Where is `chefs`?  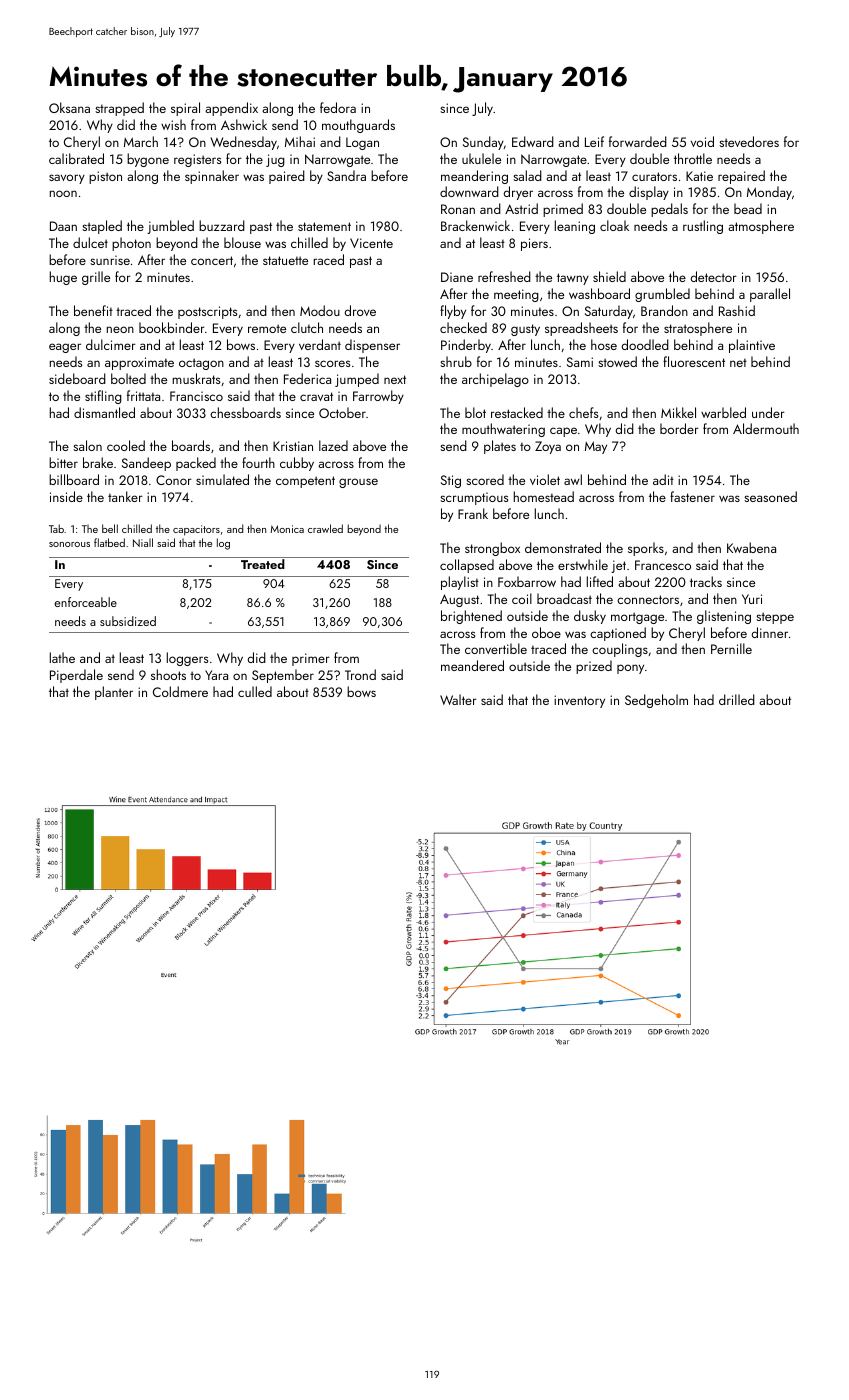
chefs is located at coordinates (583, 412).
